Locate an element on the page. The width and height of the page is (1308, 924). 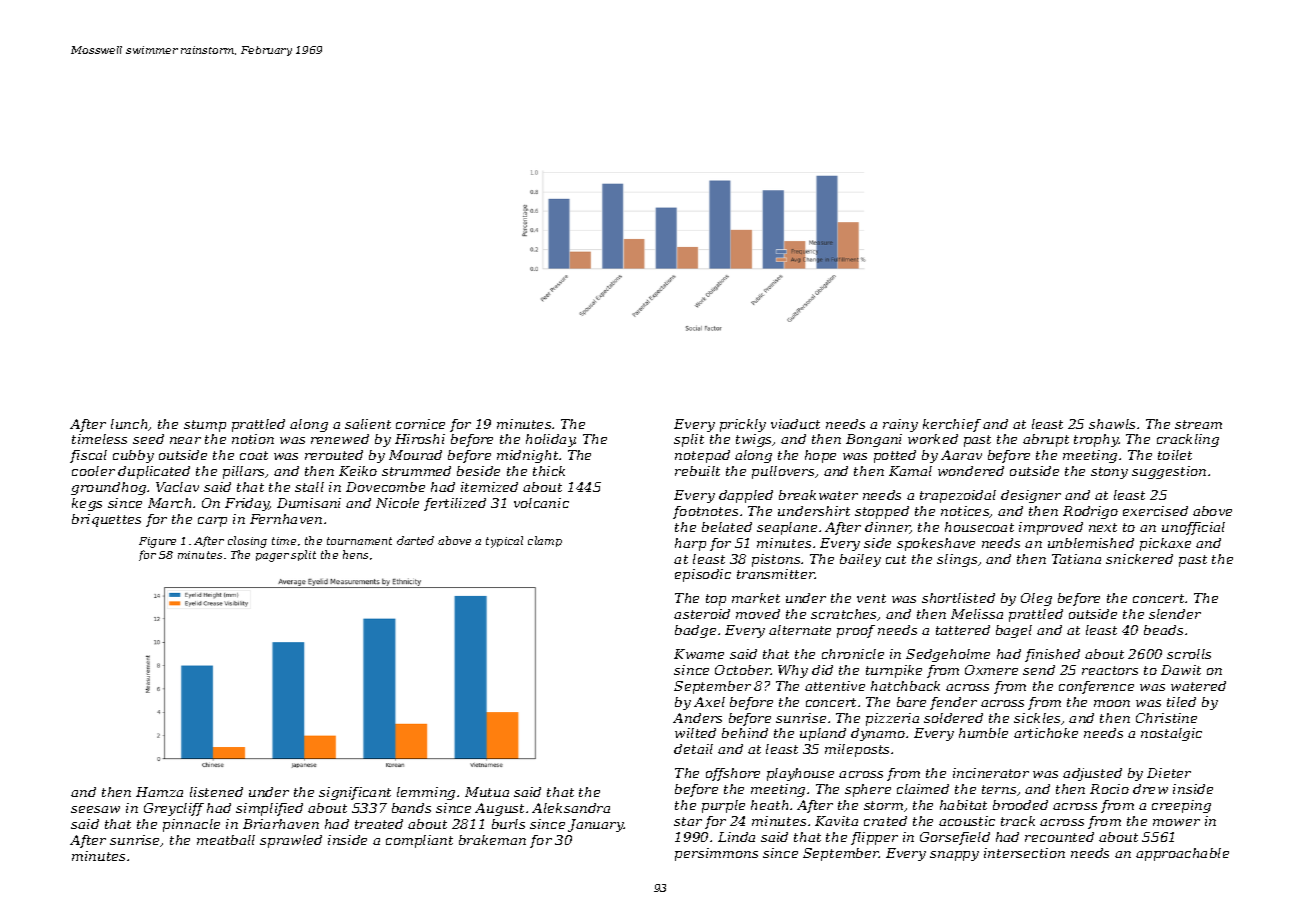
designer is located at coordinates (1031, 496).
